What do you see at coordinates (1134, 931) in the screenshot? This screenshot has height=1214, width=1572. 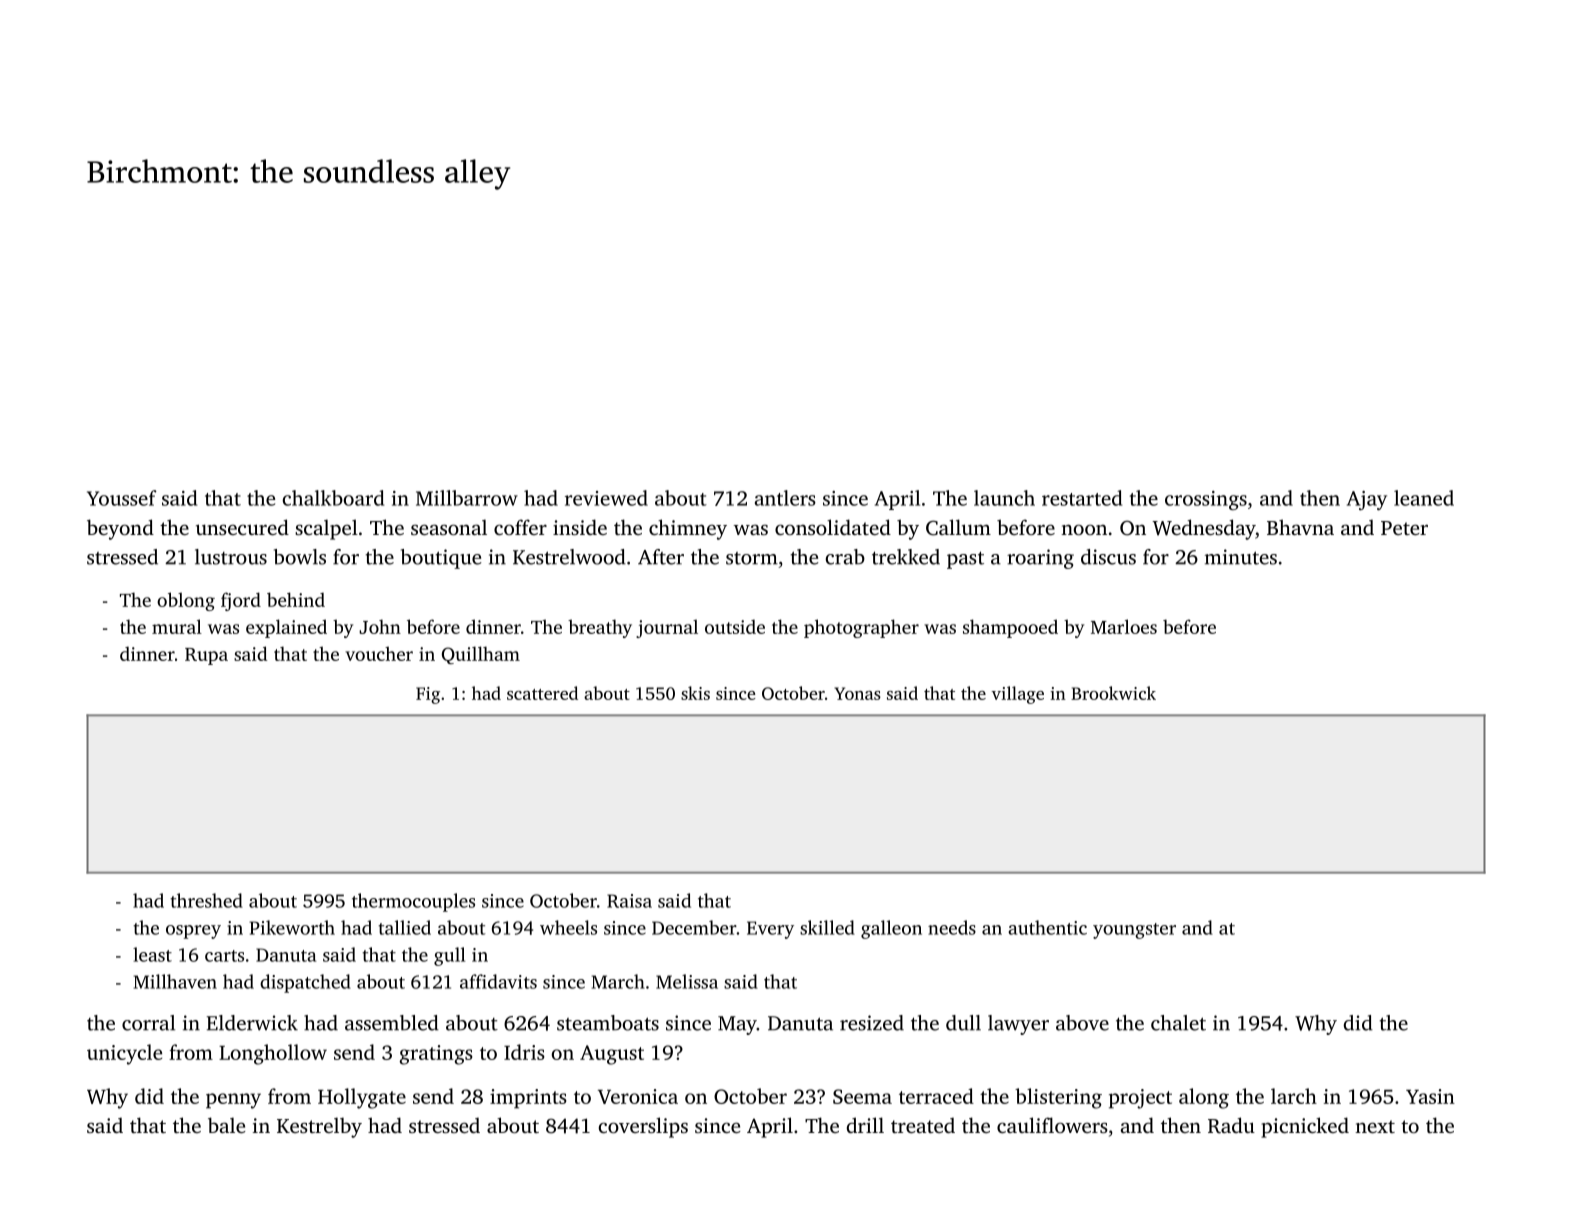 I see `youngster` at bounding box center [1134, 931].
